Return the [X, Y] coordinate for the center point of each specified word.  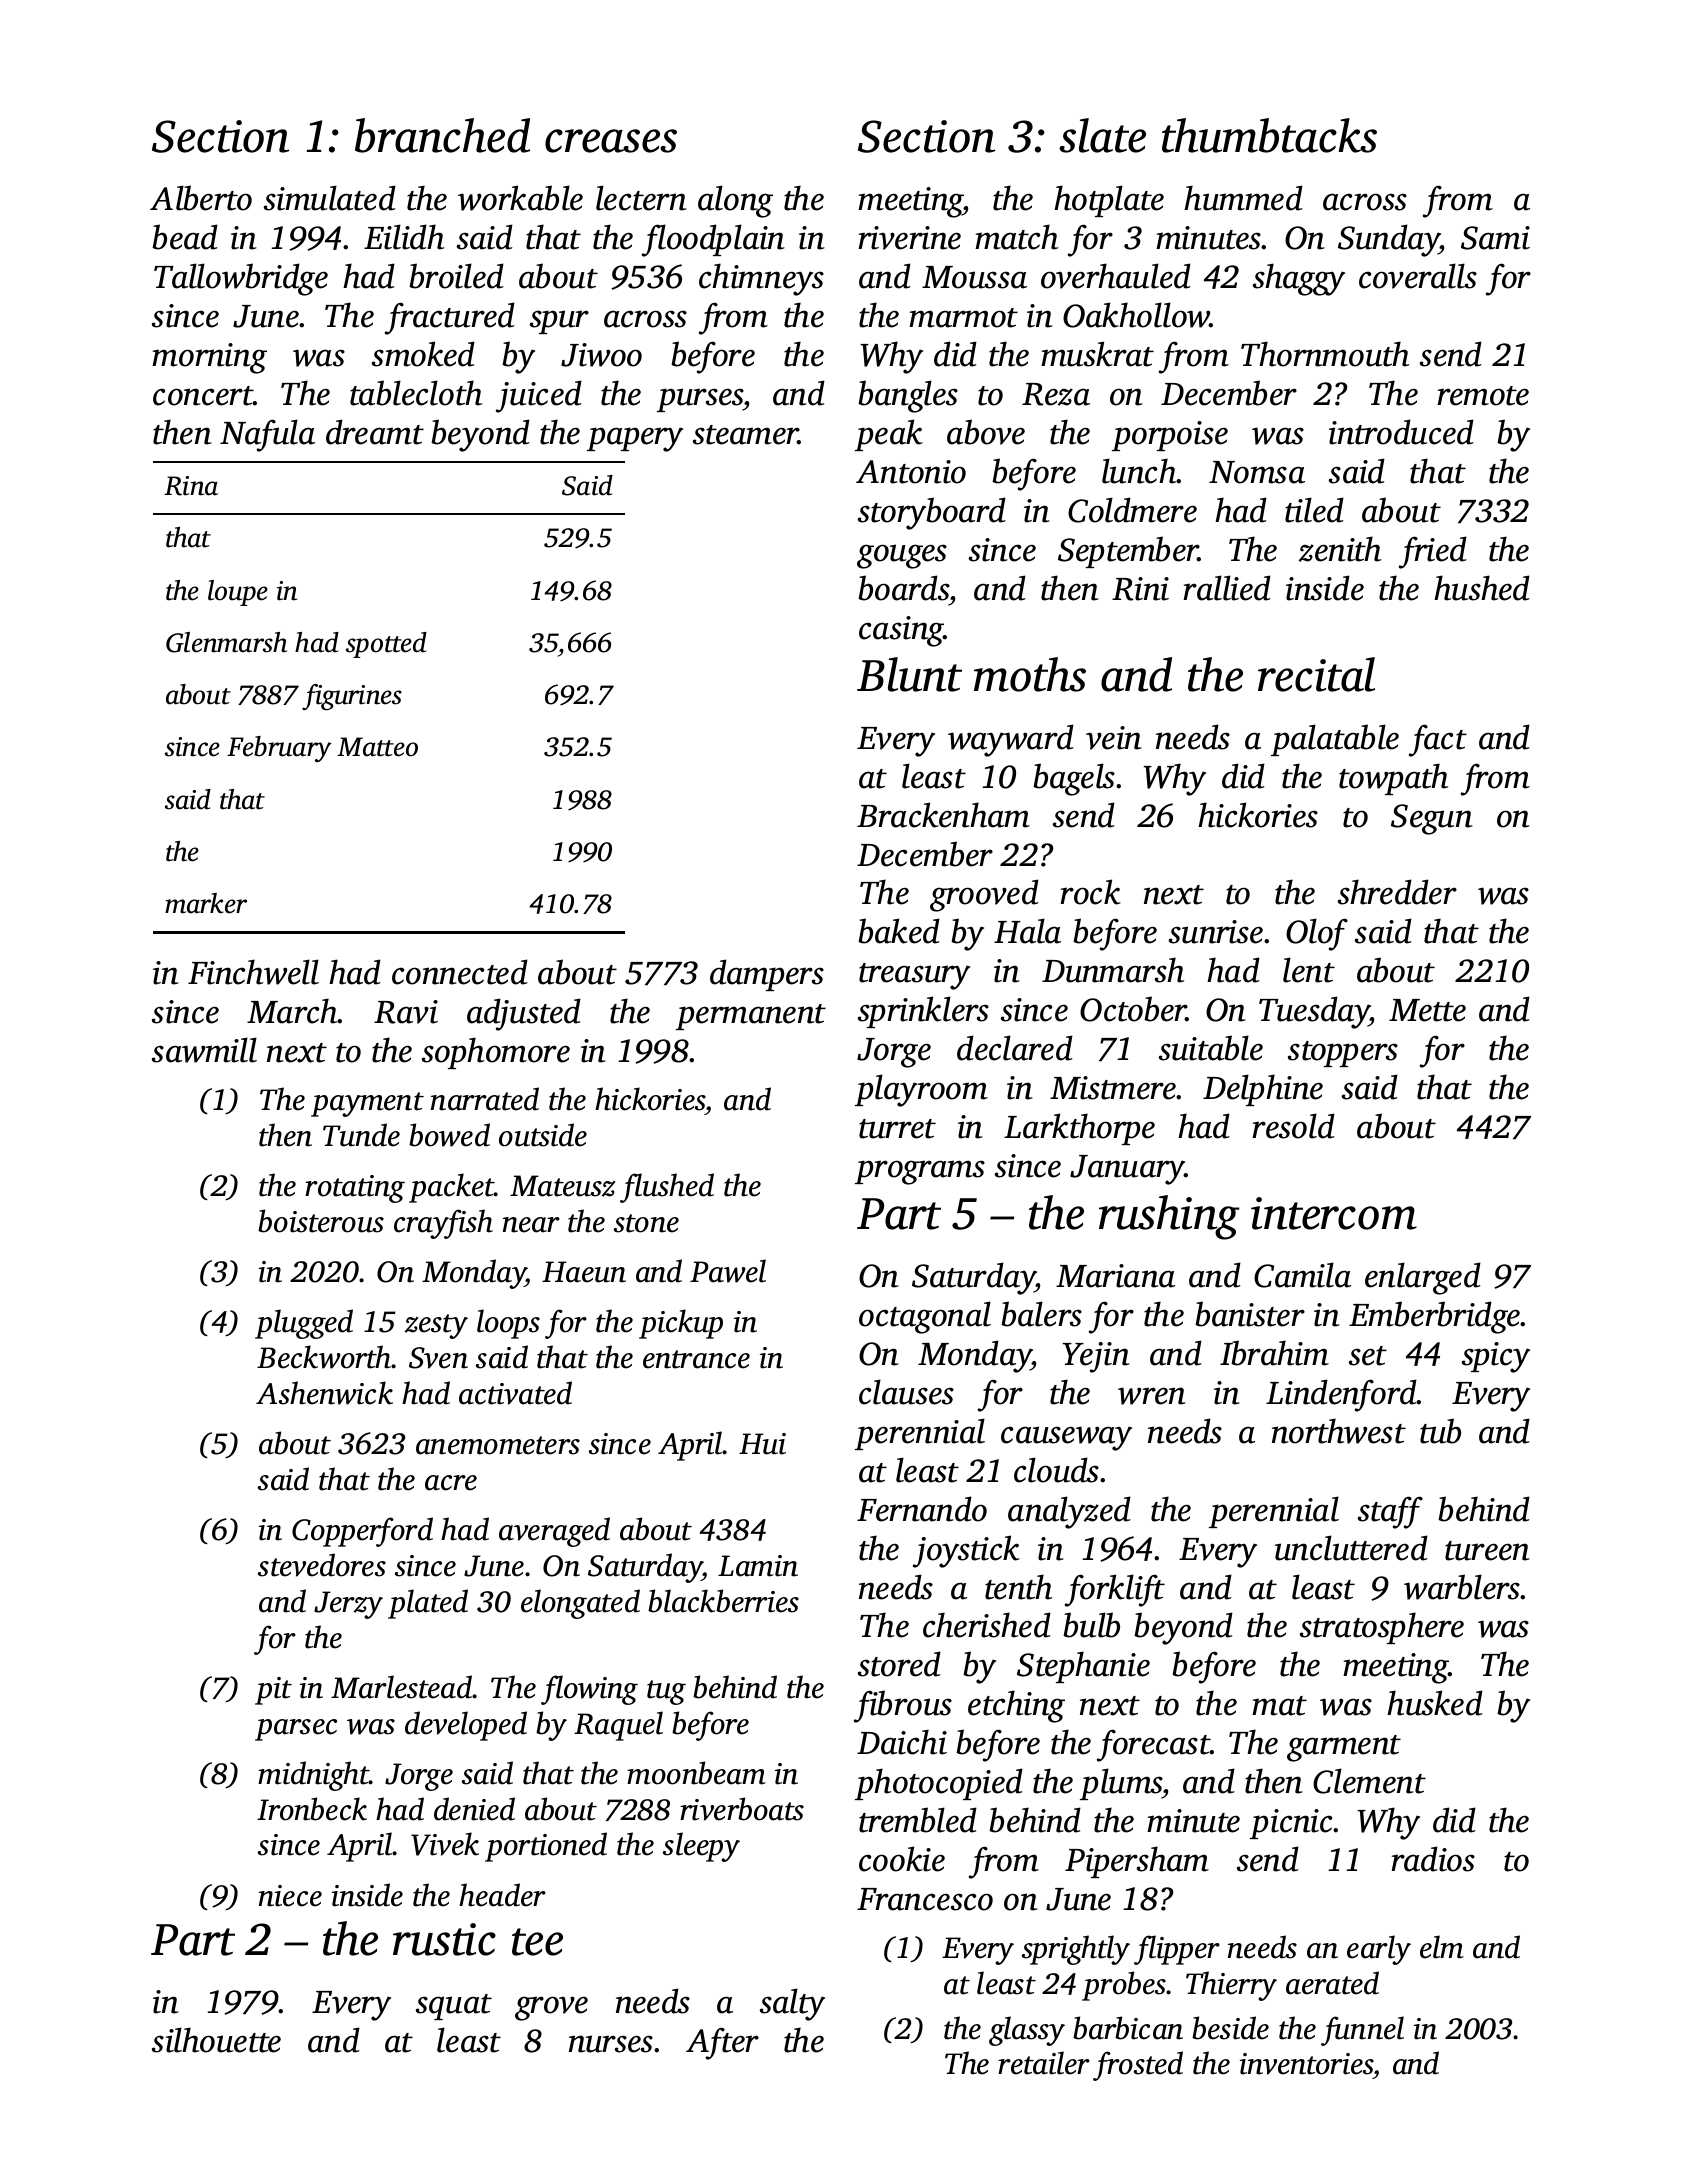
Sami [1495, 238]
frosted [1138, 2066]
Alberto [201, 198]
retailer [1044, 2063]
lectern [641, 198]
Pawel [728, 1271]
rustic [444, 1939]
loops [508, 1324]
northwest [1339, 1431]
